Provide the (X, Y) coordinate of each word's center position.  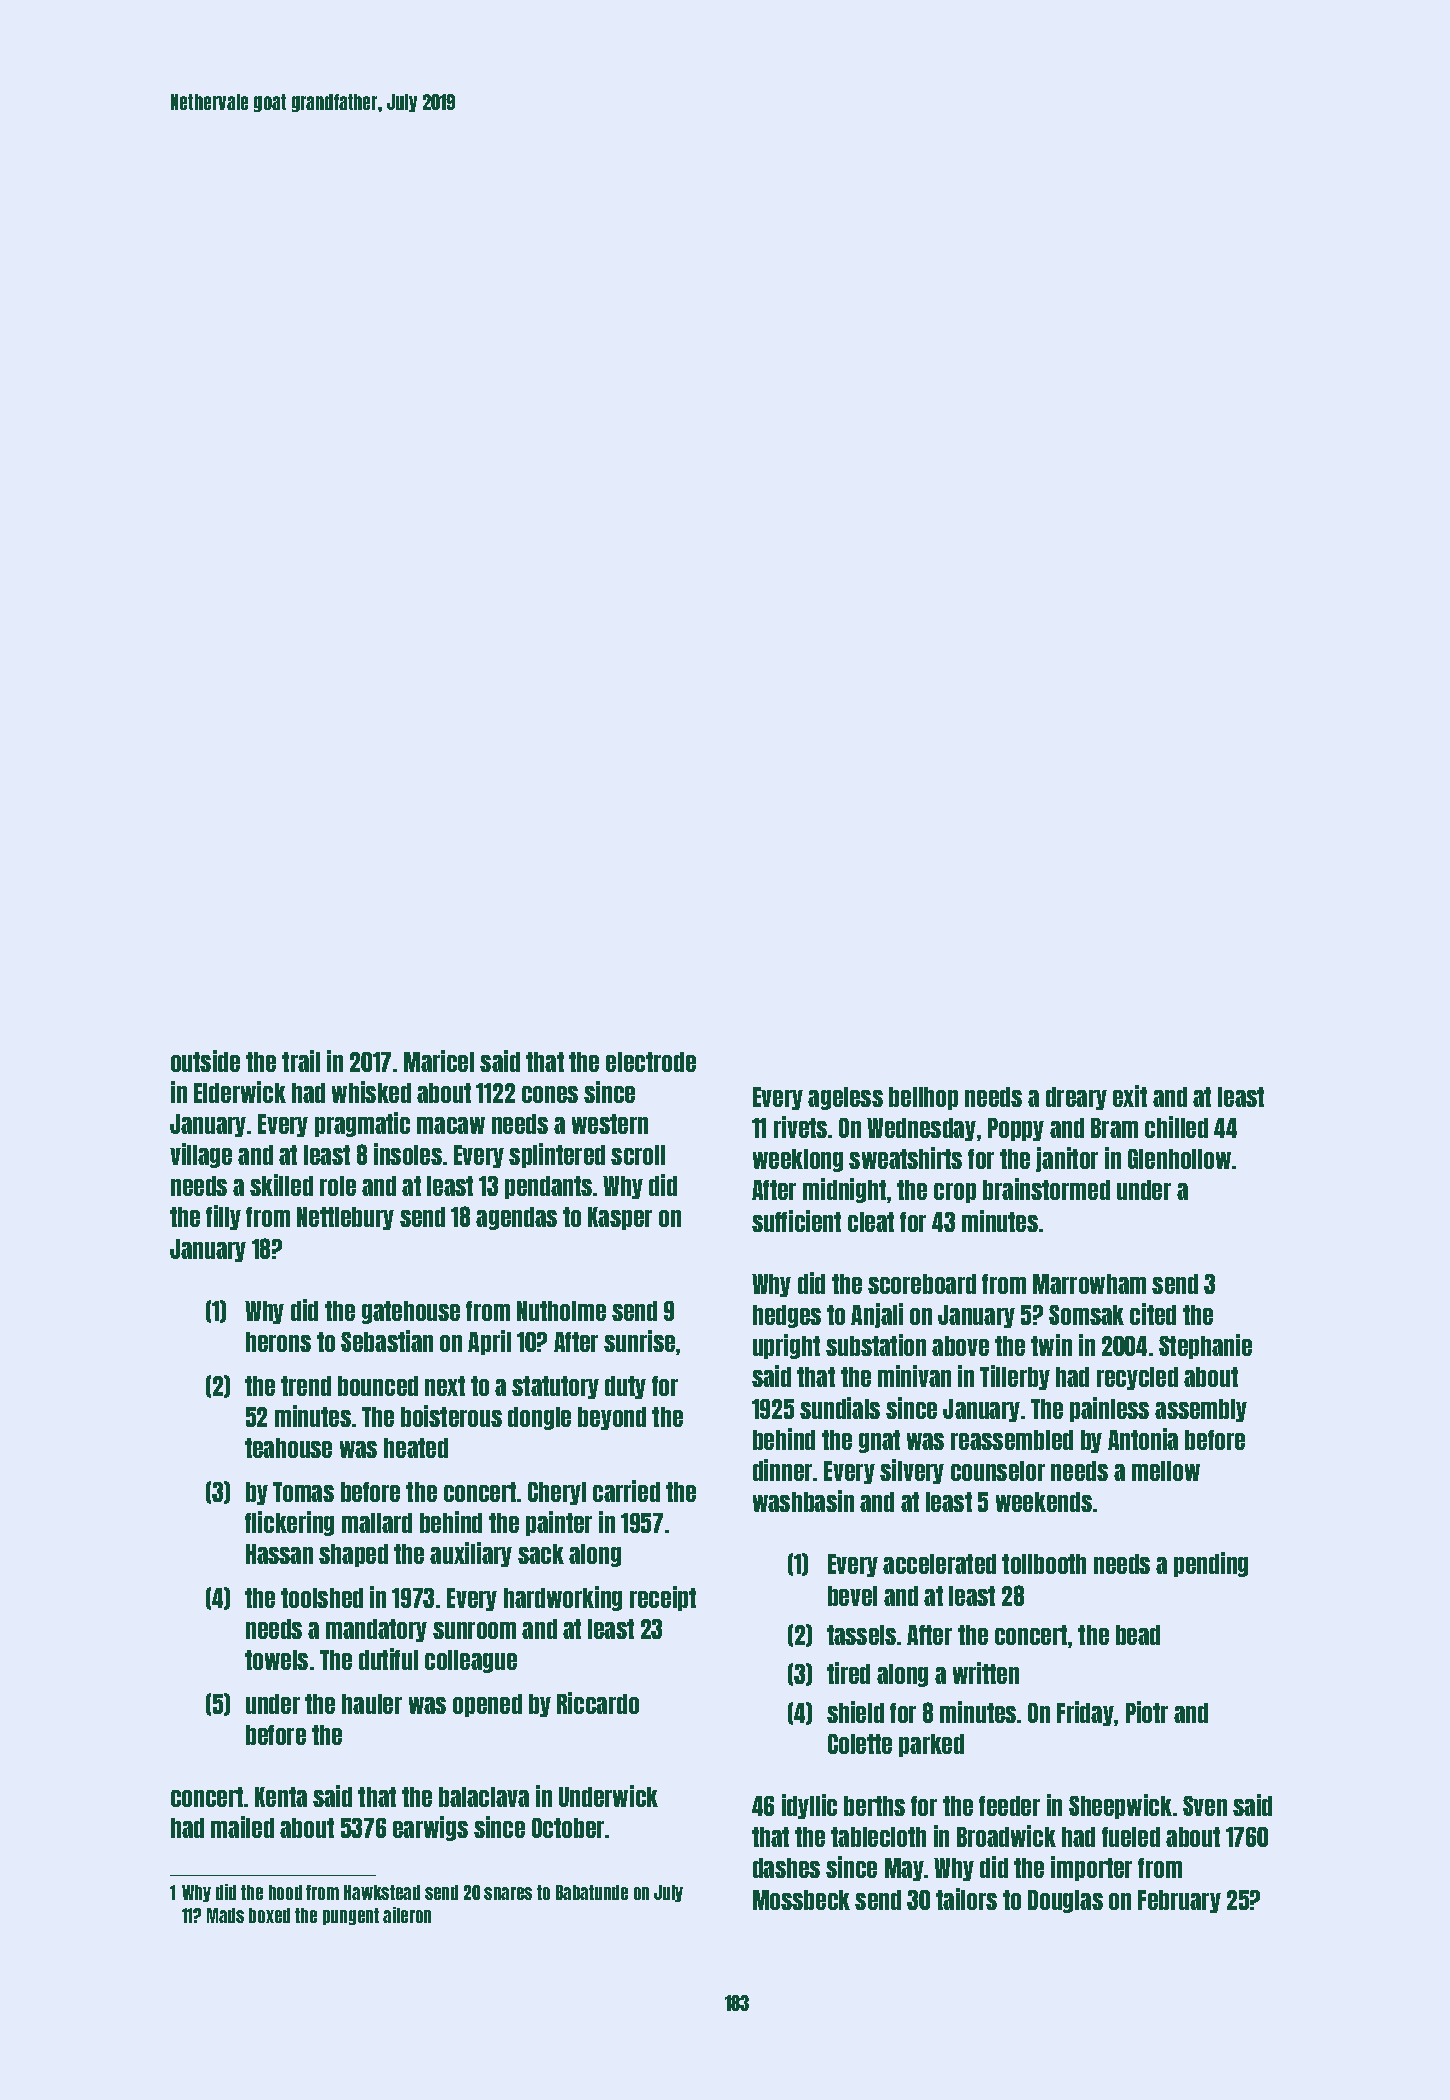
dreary (1076, 1098)
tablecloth (878, 1837)
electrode (651, 1062)
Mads (225, 1915)
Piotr (1147, 1712)
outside (205, 1061)
